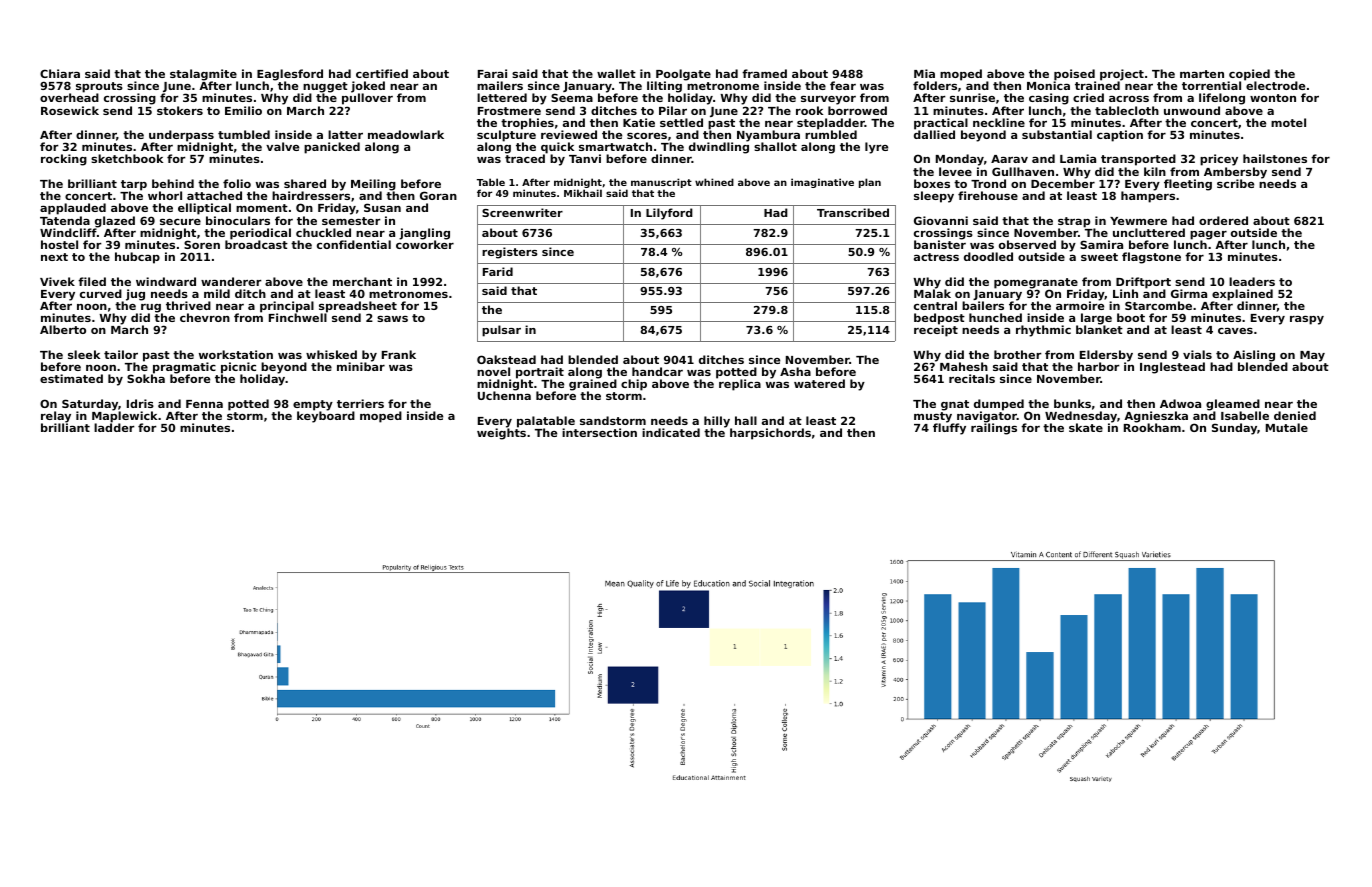 The height and width of the image is (887, 1372). I want to click on Farai, so click(492, 73).
